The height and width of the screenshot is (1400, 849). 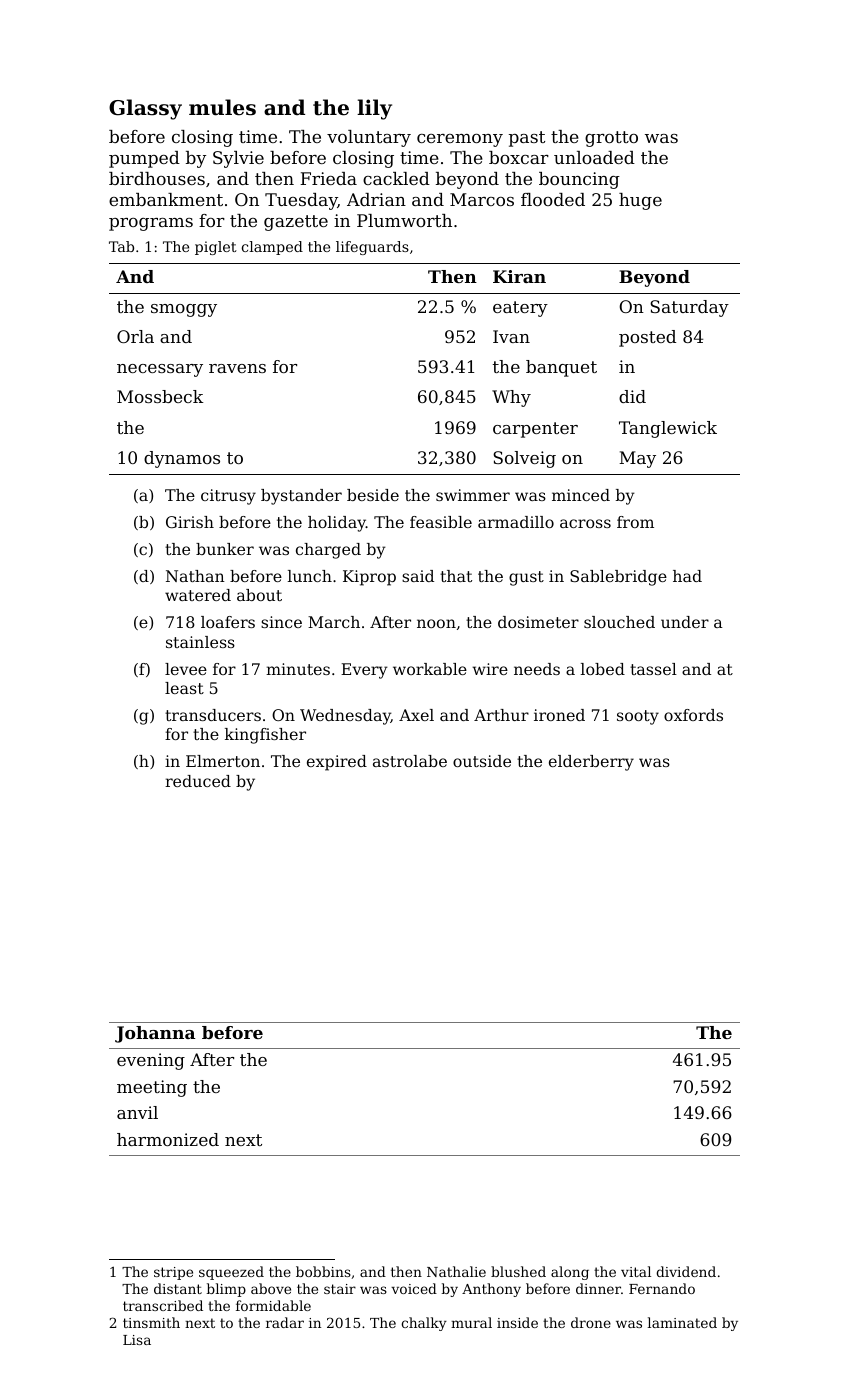 I want to click on pumped, so click(x=144, y=159).
